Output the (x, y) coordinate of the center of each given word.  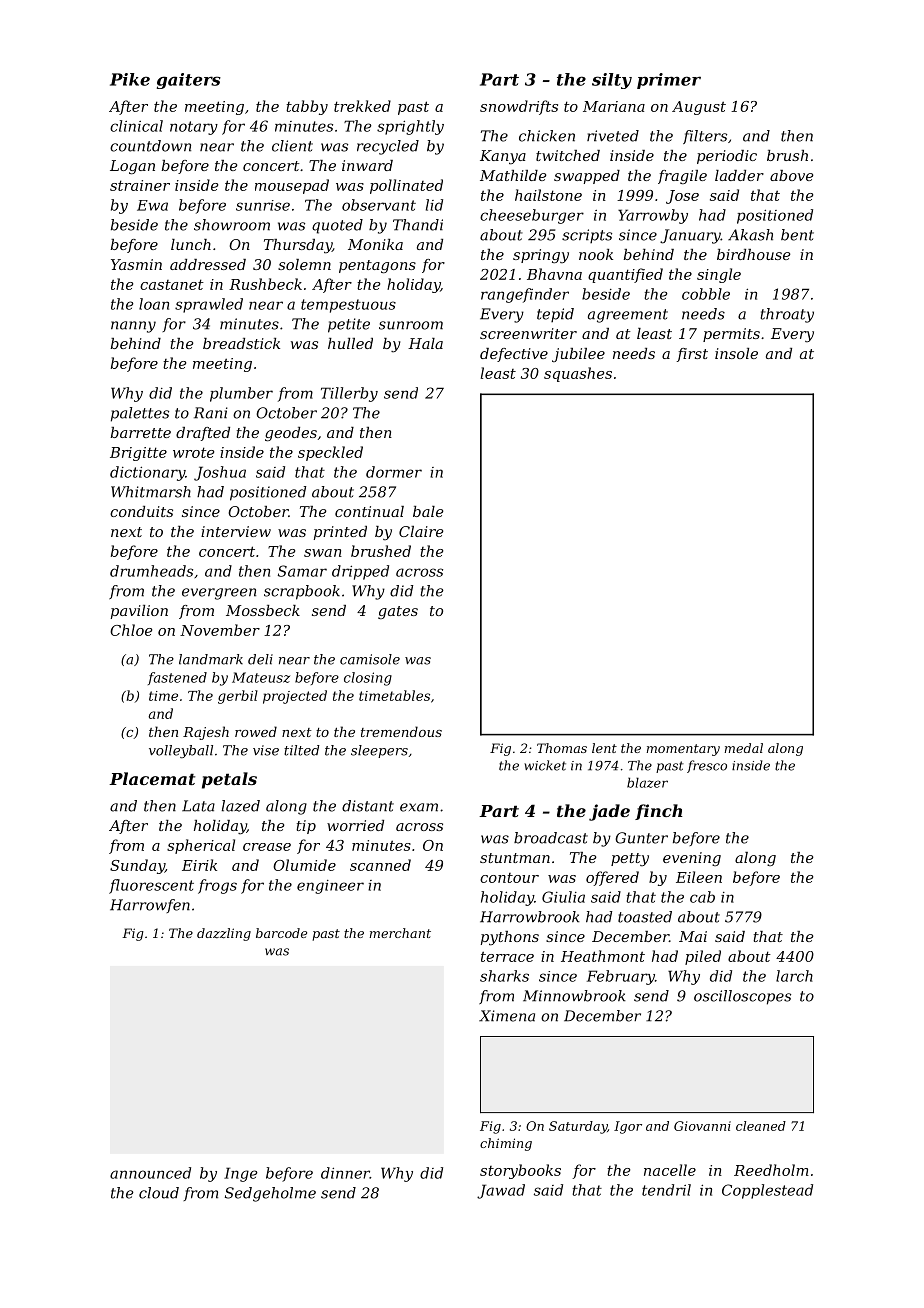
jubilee (578, 355)
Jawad (501, 1191)
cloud (159, 1193)
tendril (666, 1190)
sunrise (263, 205)
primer (669, 81)
